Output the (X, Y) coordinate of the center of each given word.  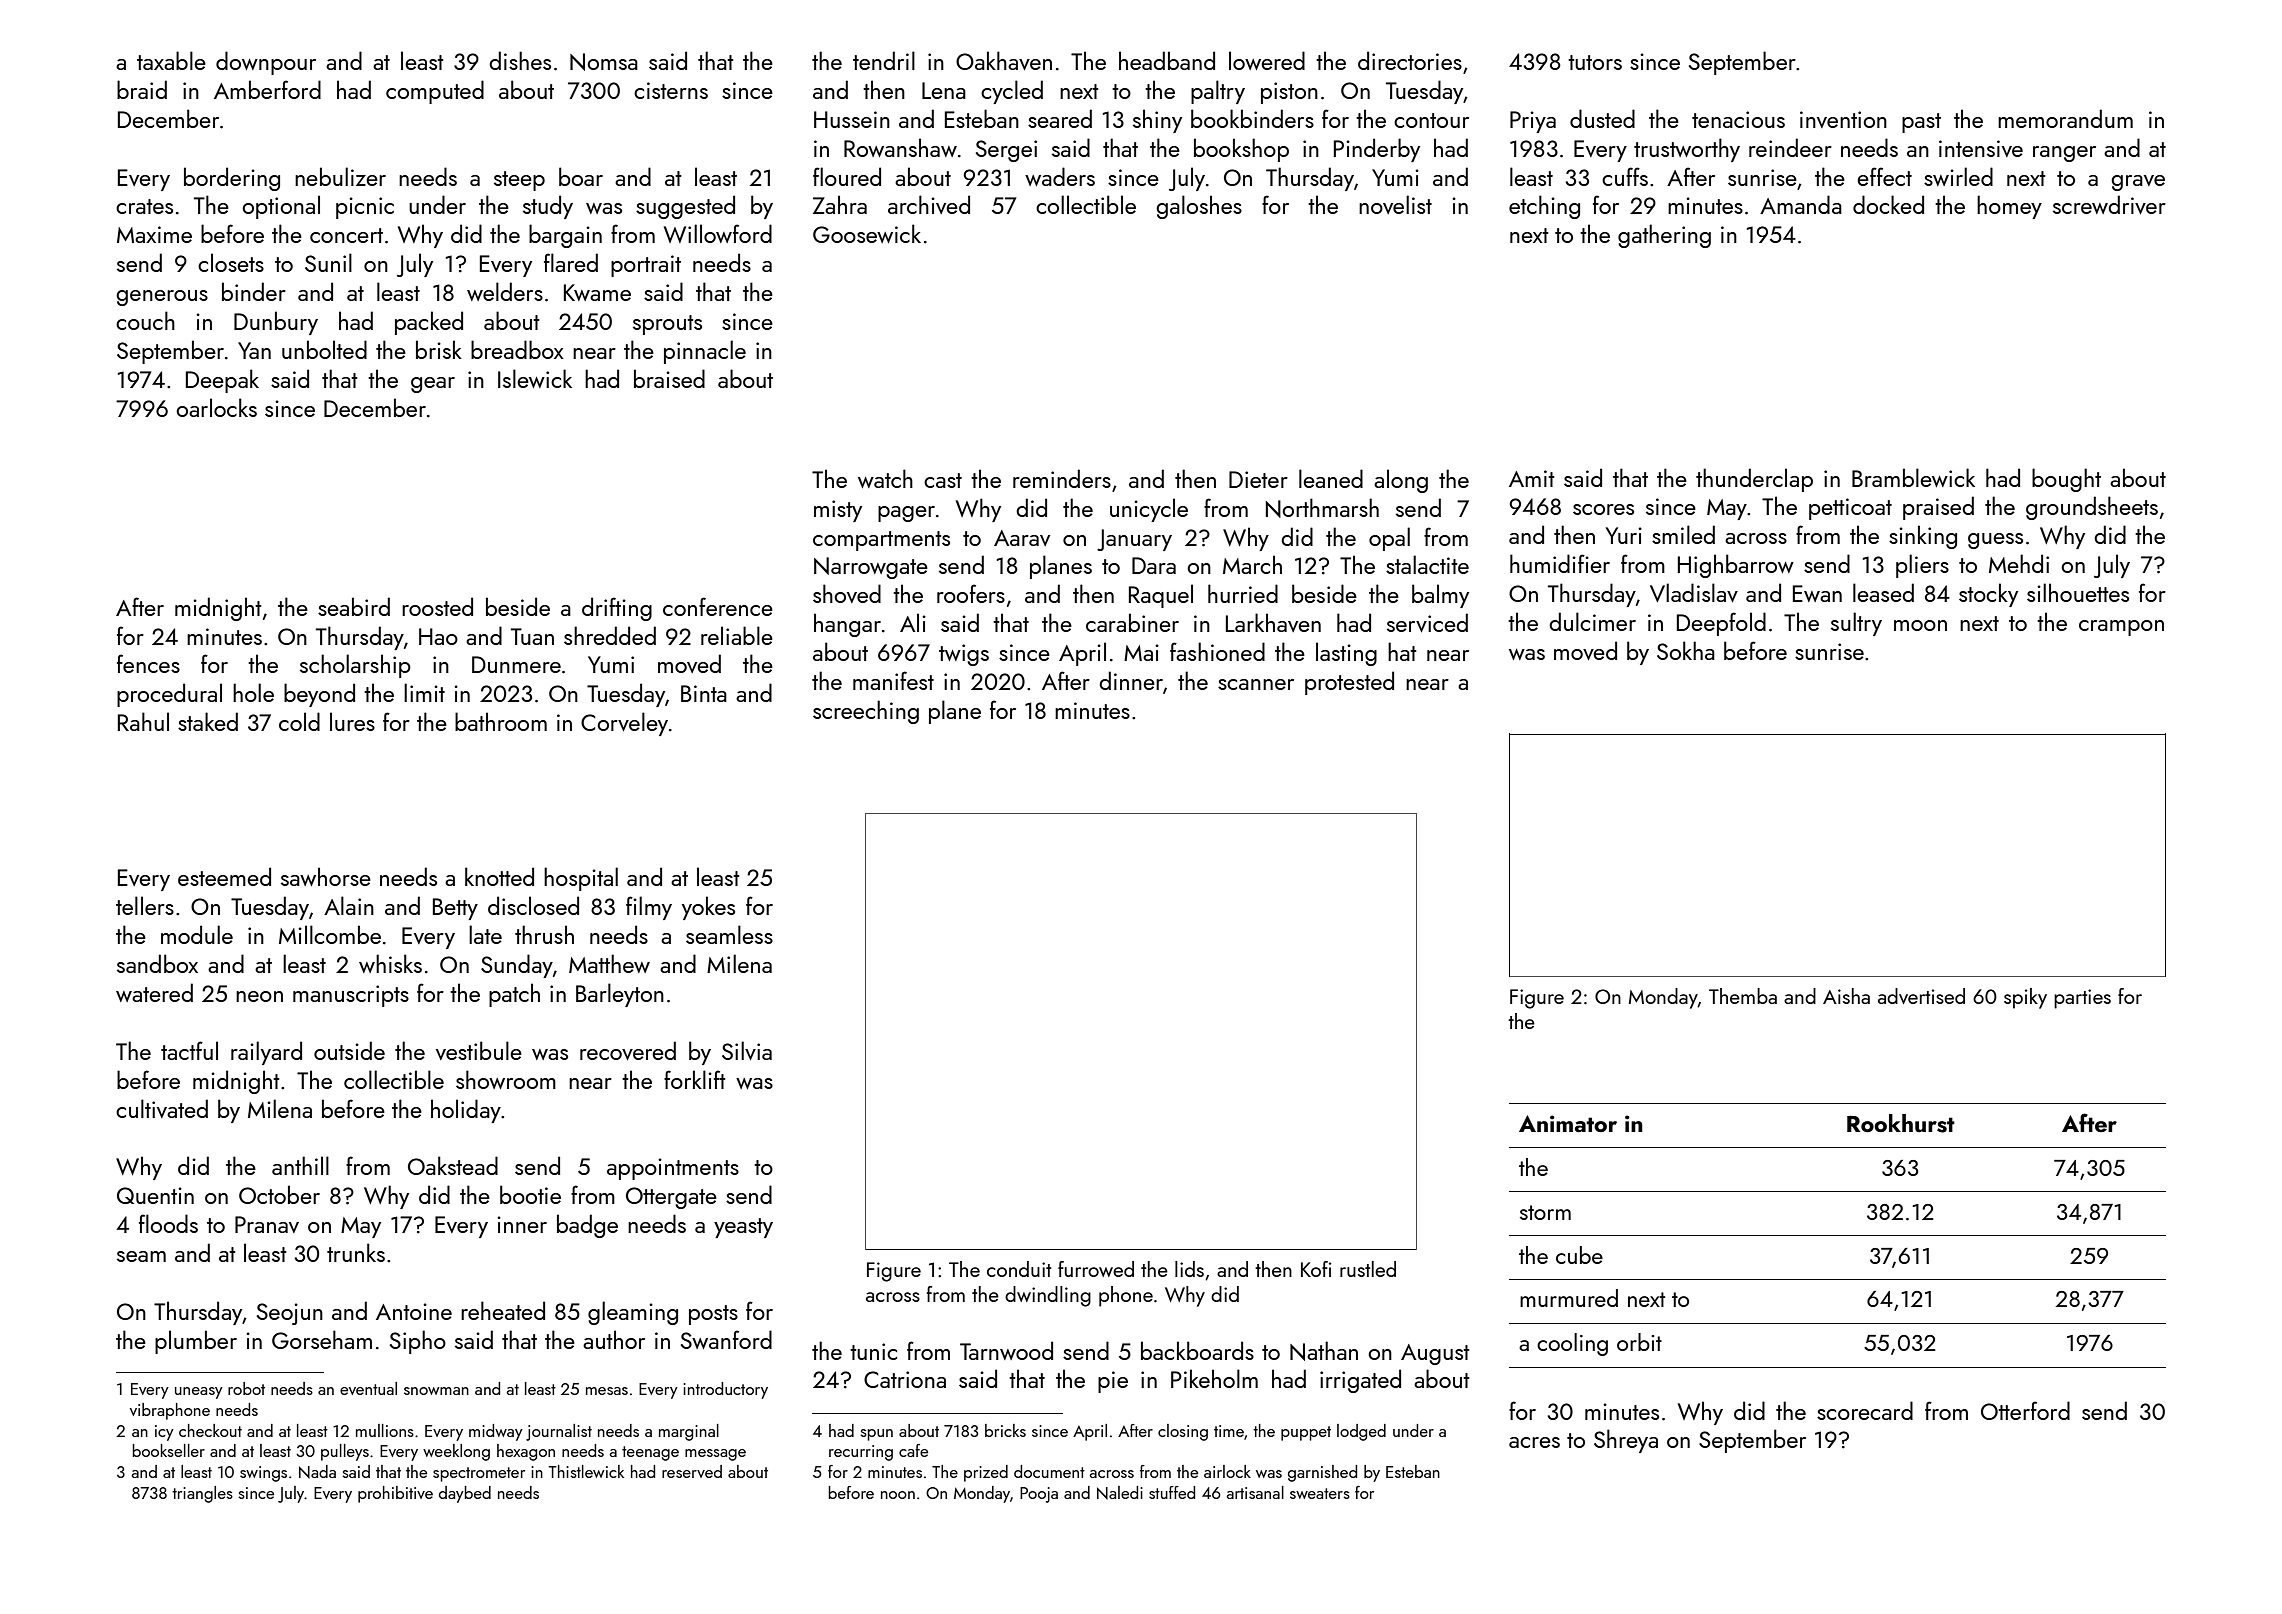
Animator (1568, 1123)
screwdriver (2109, 204)
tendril (884, 60)
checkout (210, 1430)
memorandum (2065, 118)
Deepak (222, 381)
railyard (266, 1053)
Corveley (624, 724)
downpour (266, 63)
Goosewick (867, 233)
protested (1349, 683)
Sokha (1686, 650)
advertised (1921, 996)
